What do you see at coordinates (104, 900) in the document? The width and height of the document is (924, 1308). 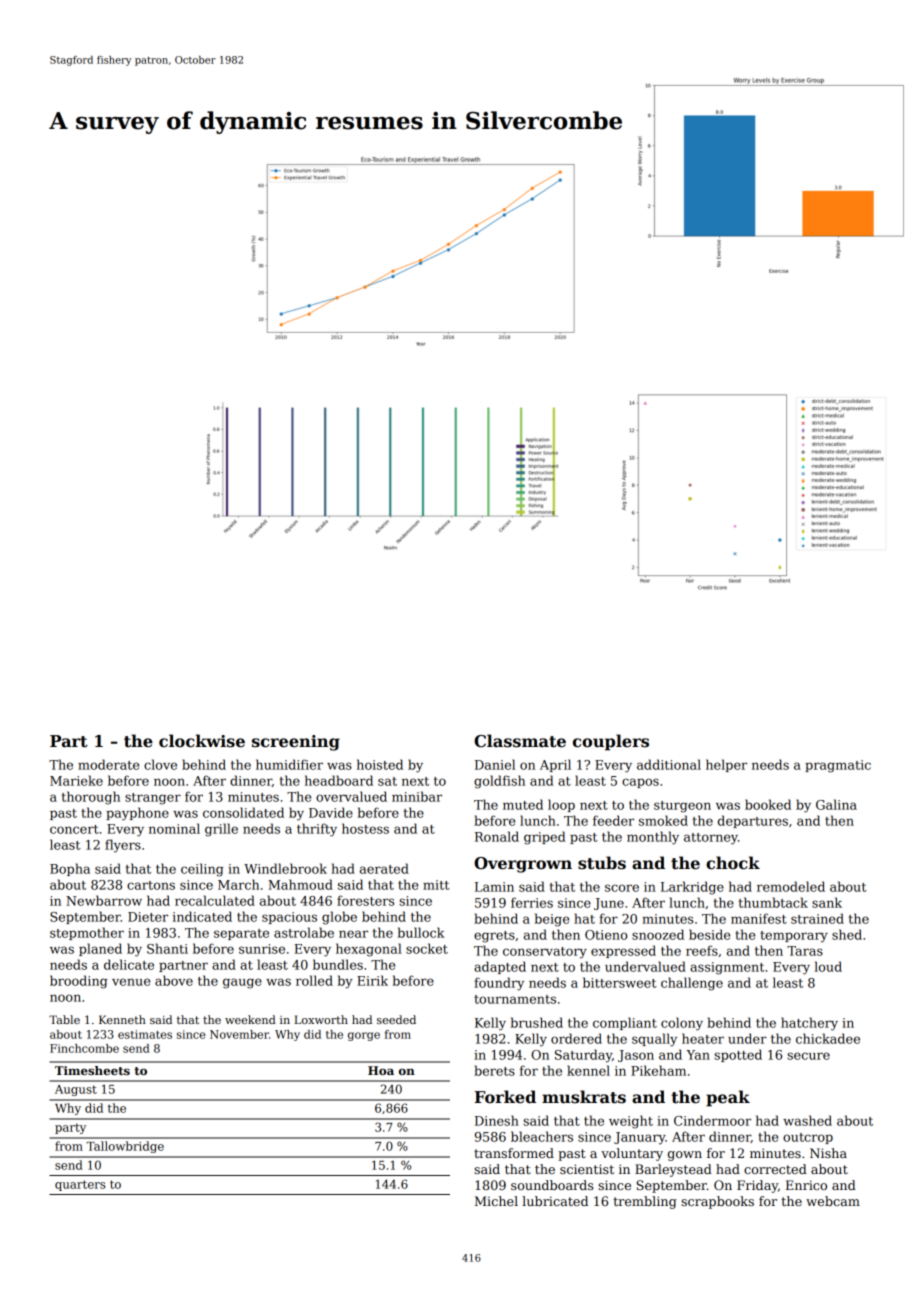 I see `Newbarrow` at bounding box center [104, 900].
